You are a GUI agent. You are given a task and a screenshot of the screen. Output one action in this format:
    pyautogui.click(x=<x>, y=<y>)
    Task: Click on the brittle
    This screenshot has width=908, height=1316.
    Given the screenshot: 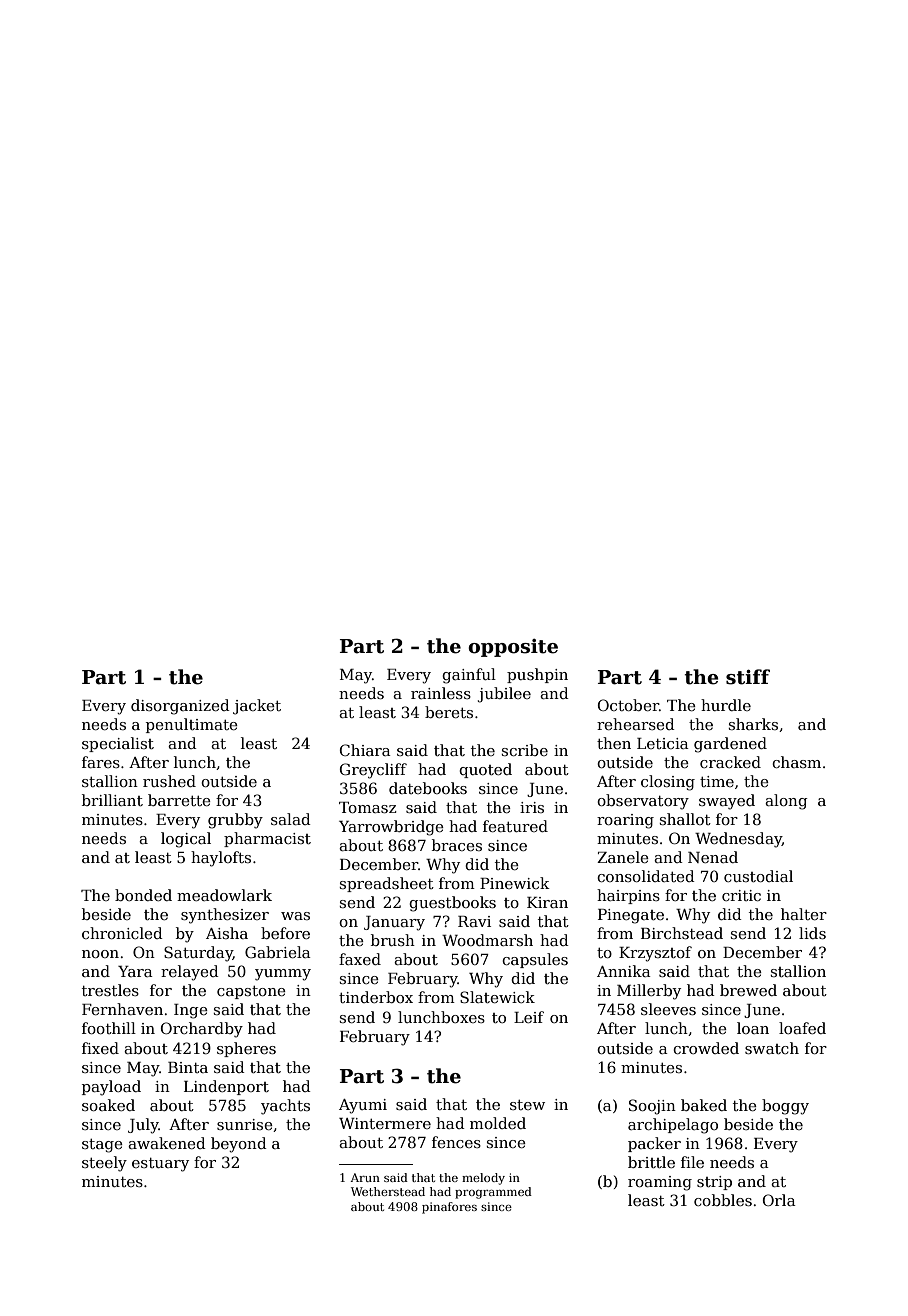 What is the action you would take?
    pyautogui.click(x=651, y=1162)
